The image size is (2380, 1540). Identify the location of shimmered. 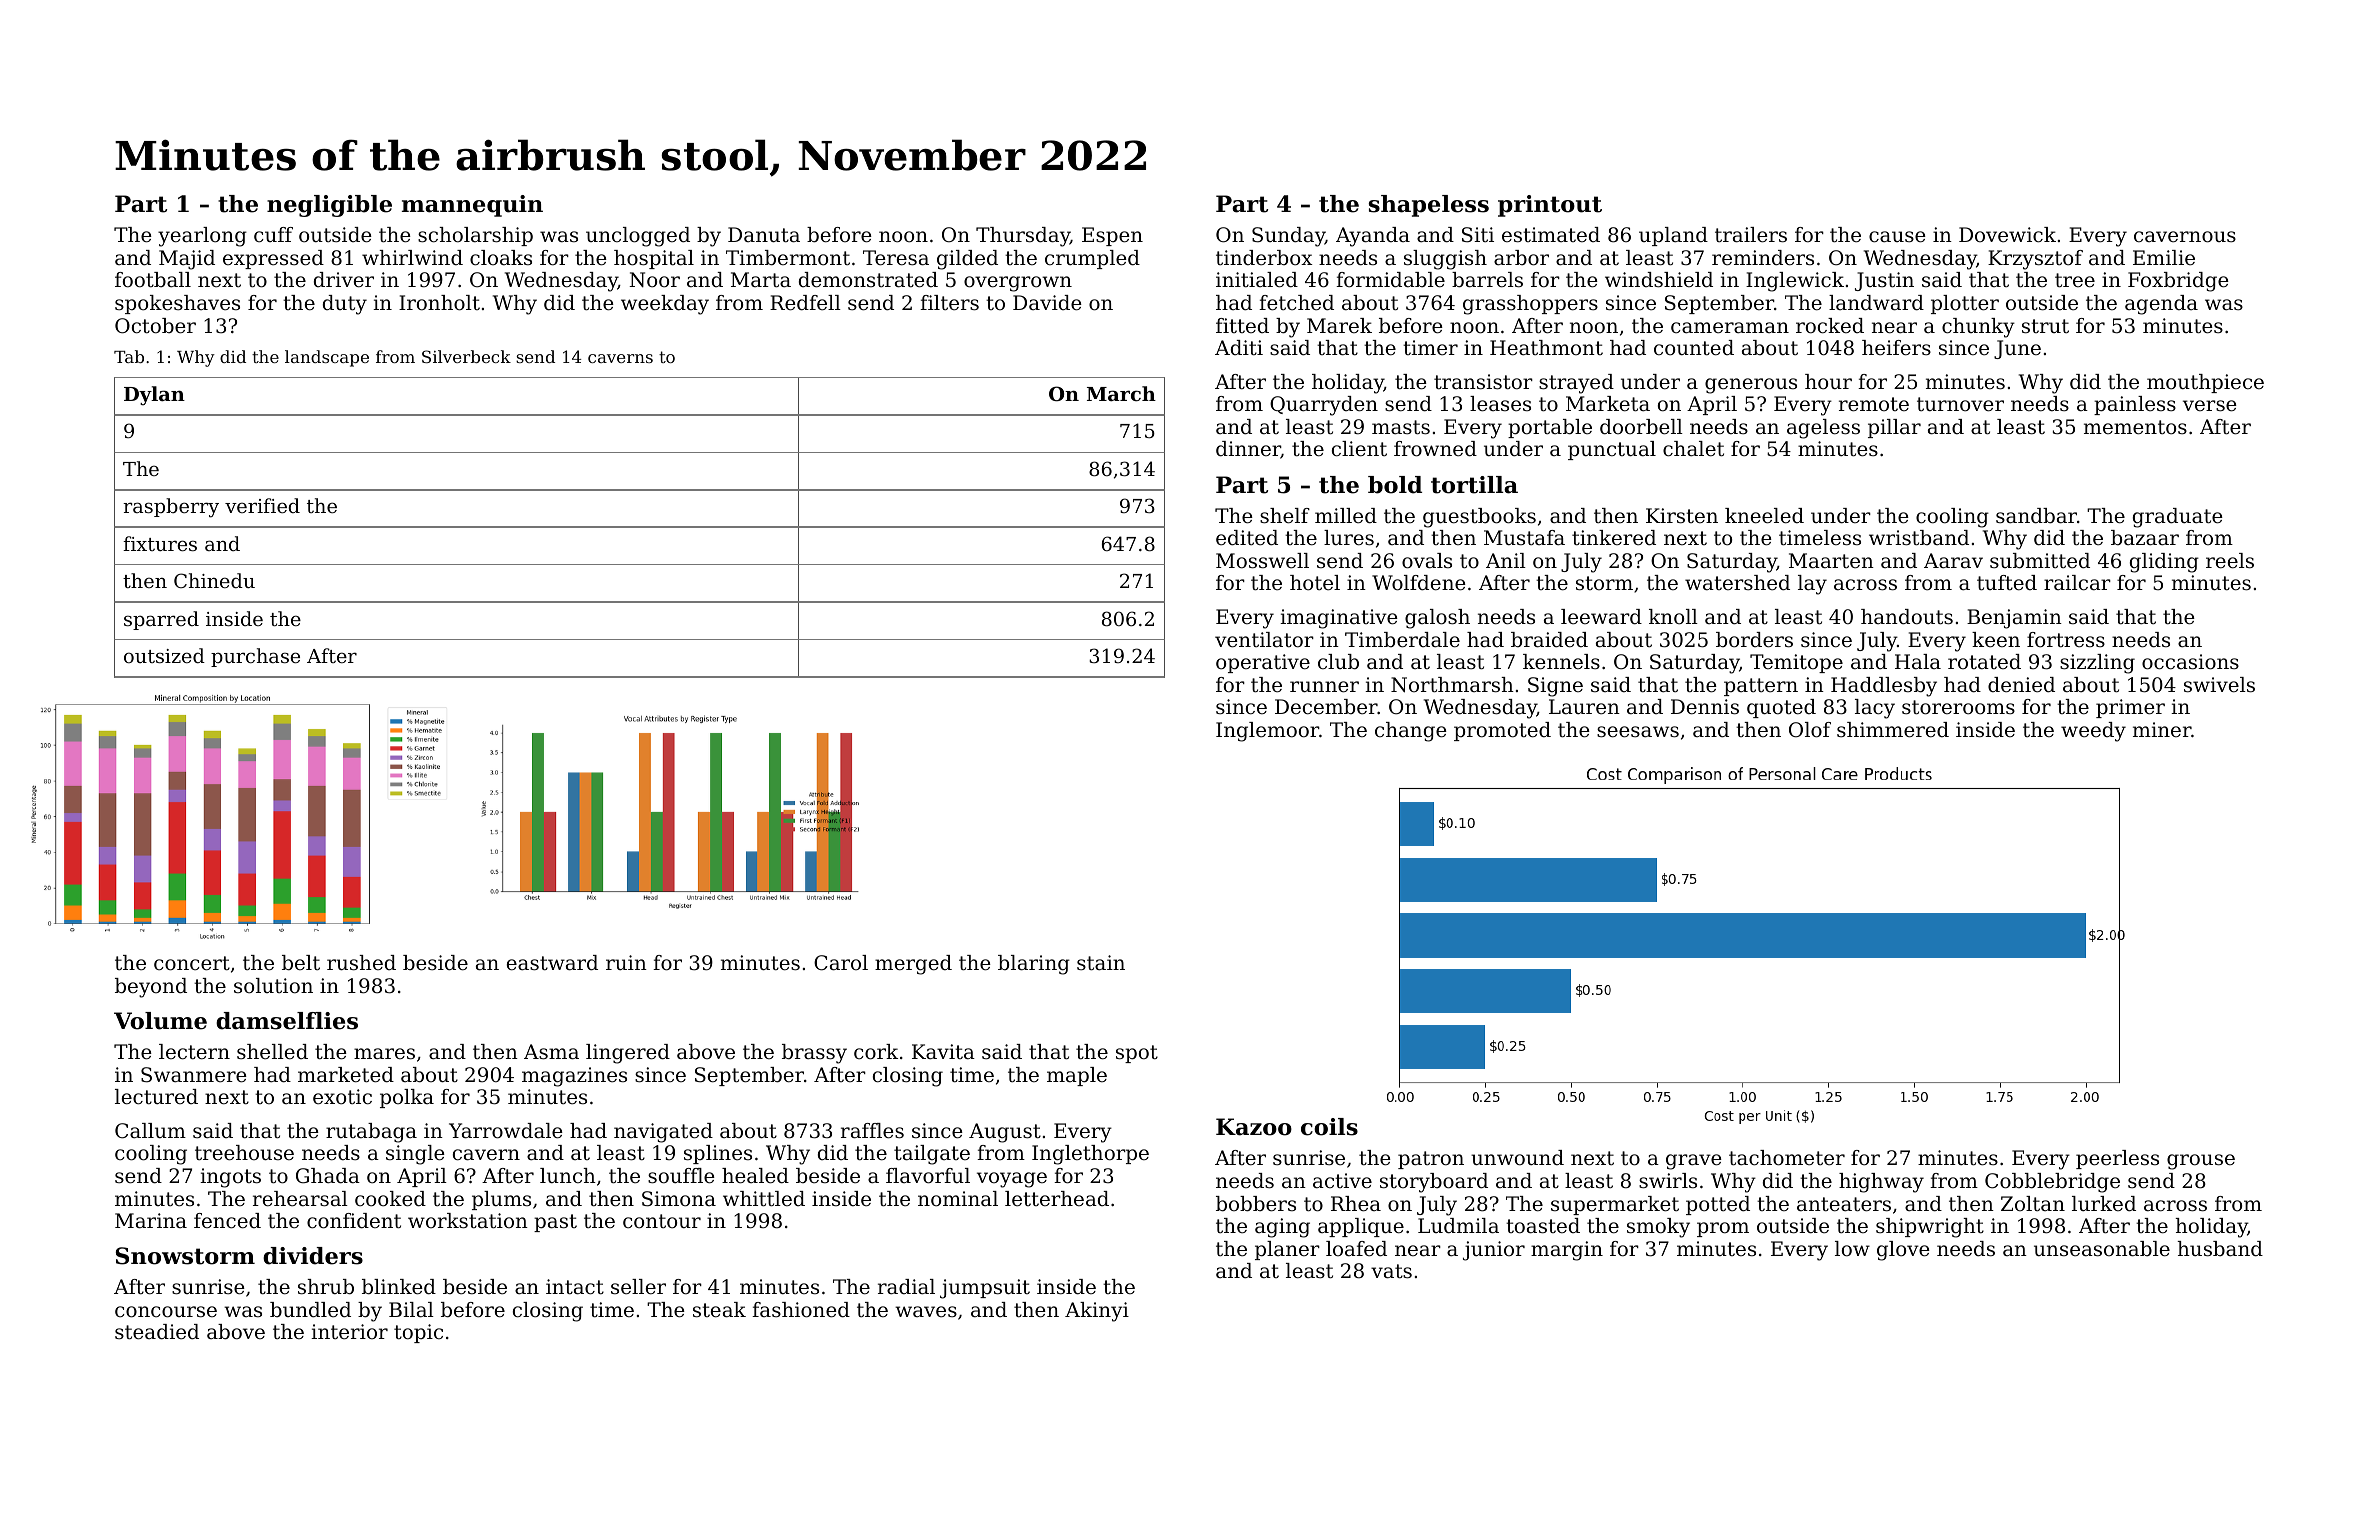
(1893, 730).
